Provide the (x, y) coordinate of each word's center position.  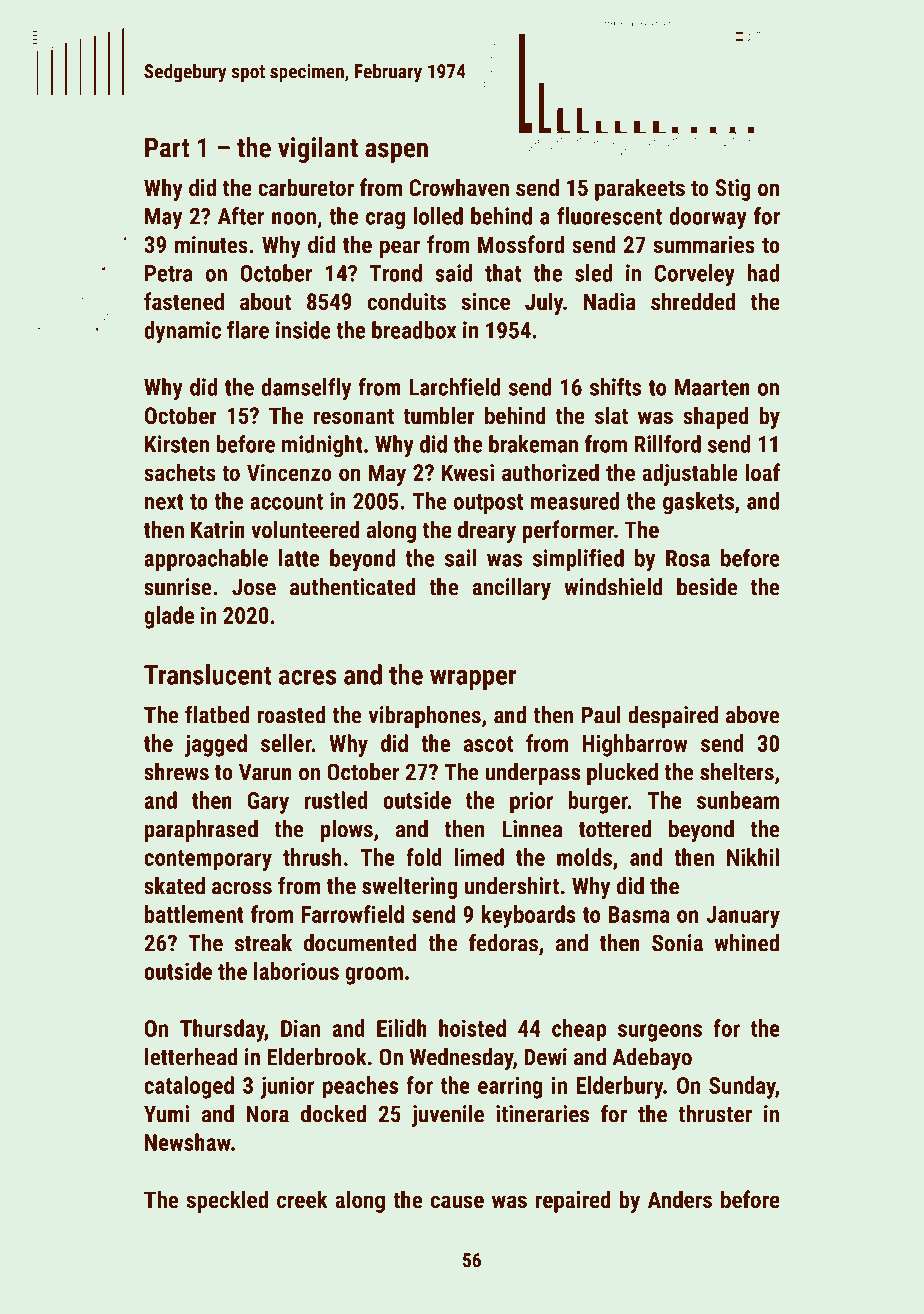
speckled (227, 1201)
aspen (396, 152)
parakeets (640, 189)
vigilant (318, 150)
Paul (601, 715)
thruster (715, 1114)
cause (457, 1201)
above (753, 715)
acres (307, 677)
